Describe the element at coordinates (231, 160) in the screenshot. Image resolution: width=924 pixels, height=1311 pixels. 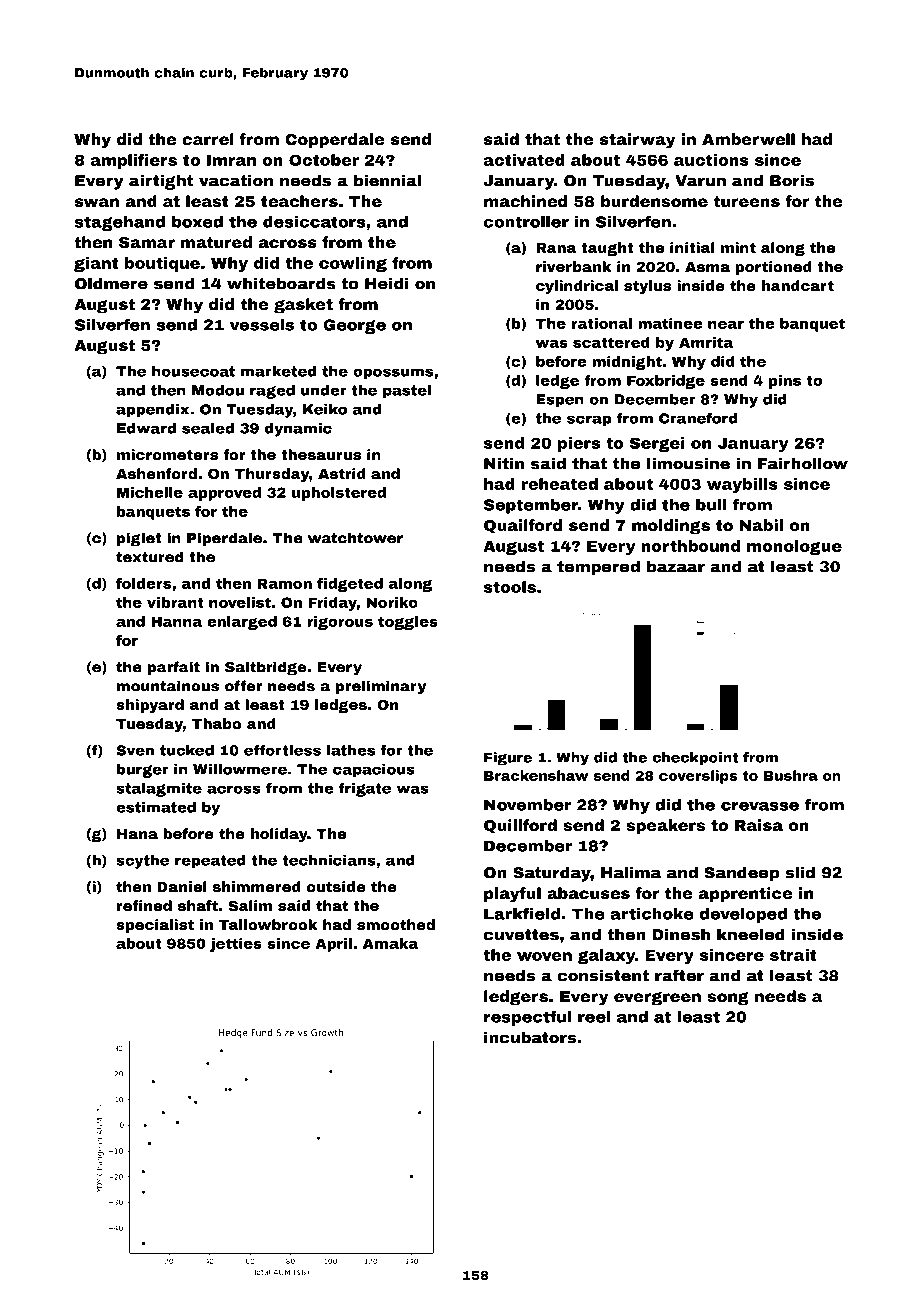
I see `Imran` at that location.
